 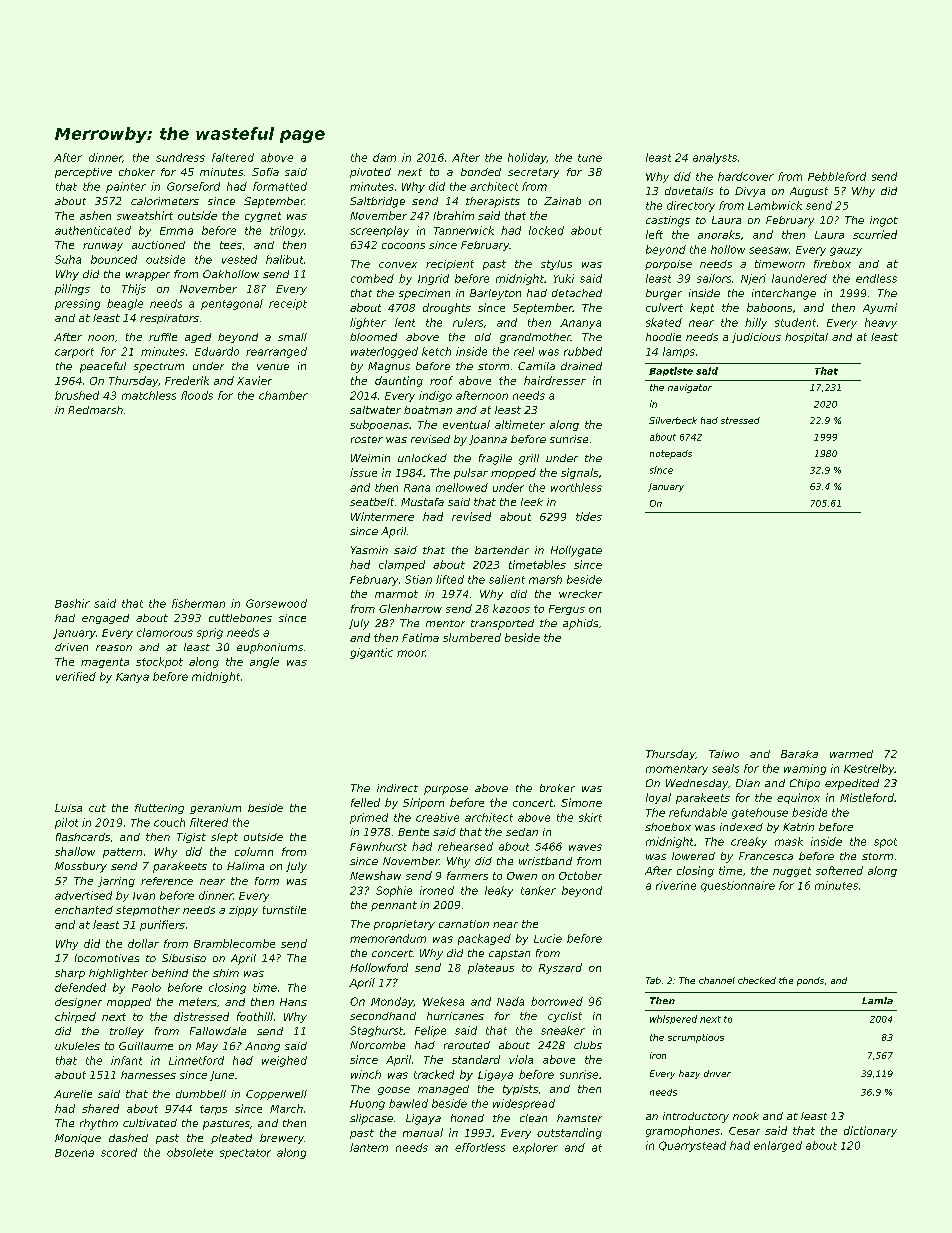 I want to click on waves, so click(x=585, y=847).
